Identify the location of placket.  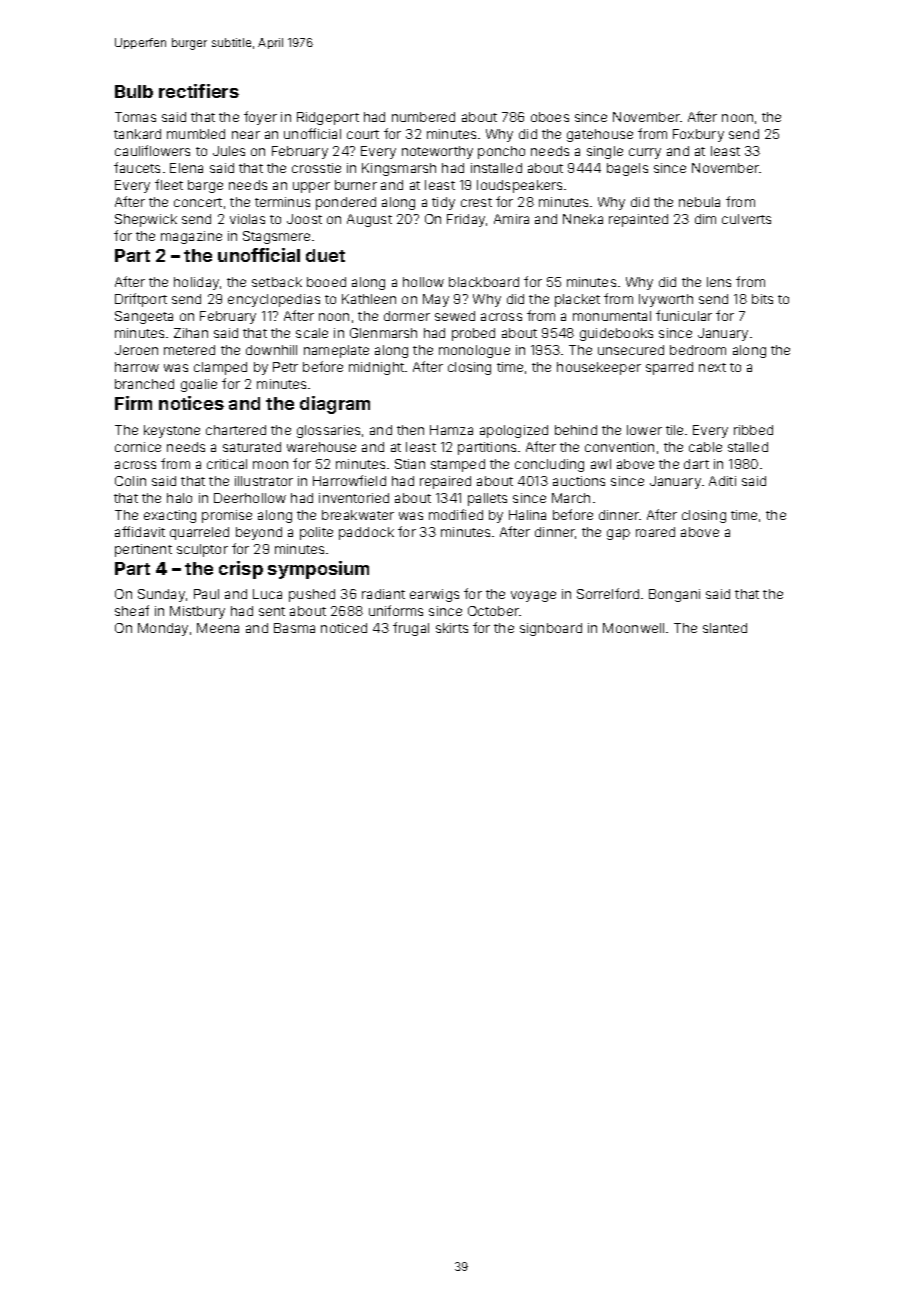
(577, 300).
